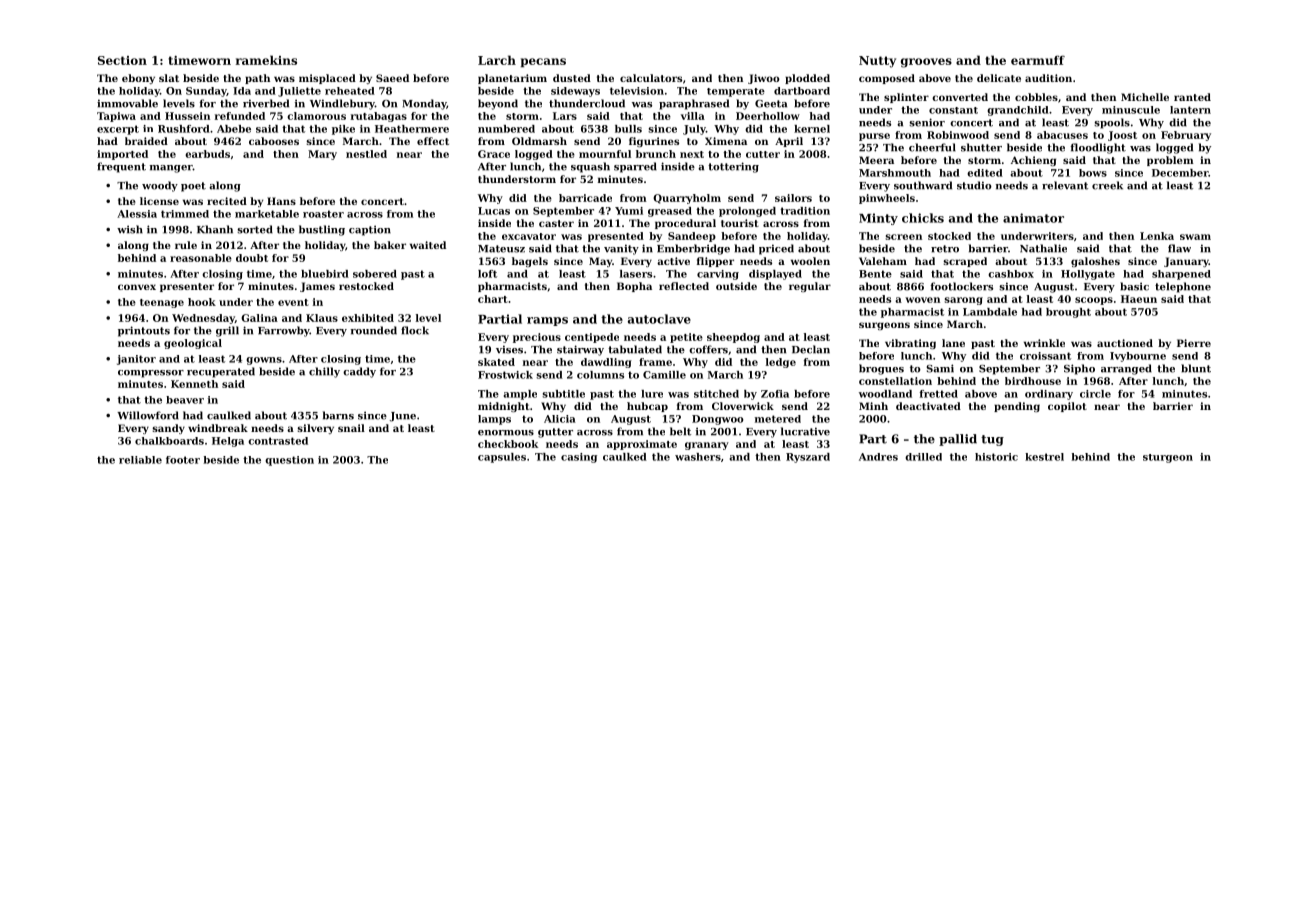 This page has width=1308, height=924. Describe the element at coordinates (996, 457) in the page. I see `historic` at that location.
